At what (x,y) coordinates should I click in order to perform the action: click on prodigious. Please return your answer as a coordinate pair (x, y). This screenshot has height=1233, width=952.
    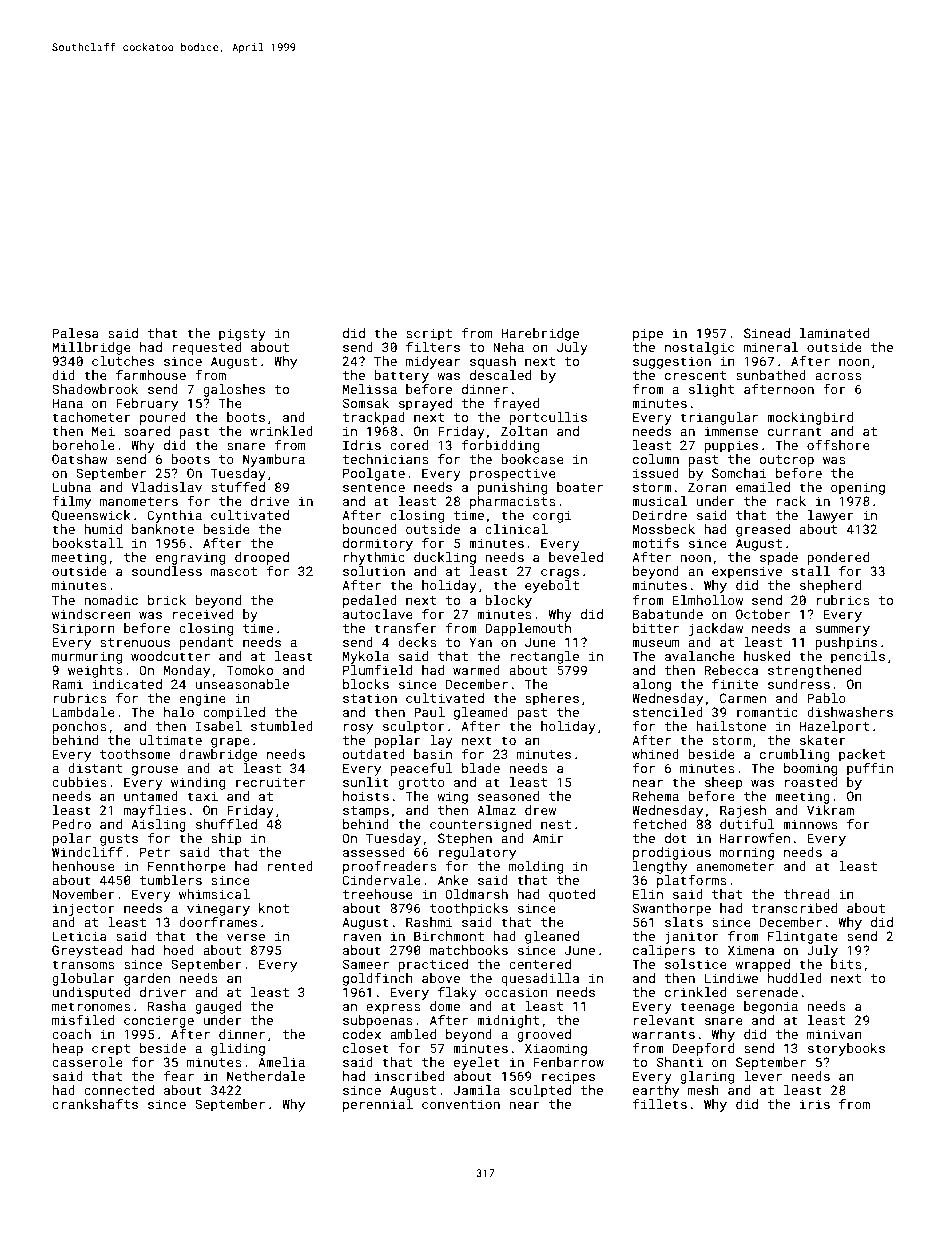
    Looking at the image, I should click on (672, 853).
